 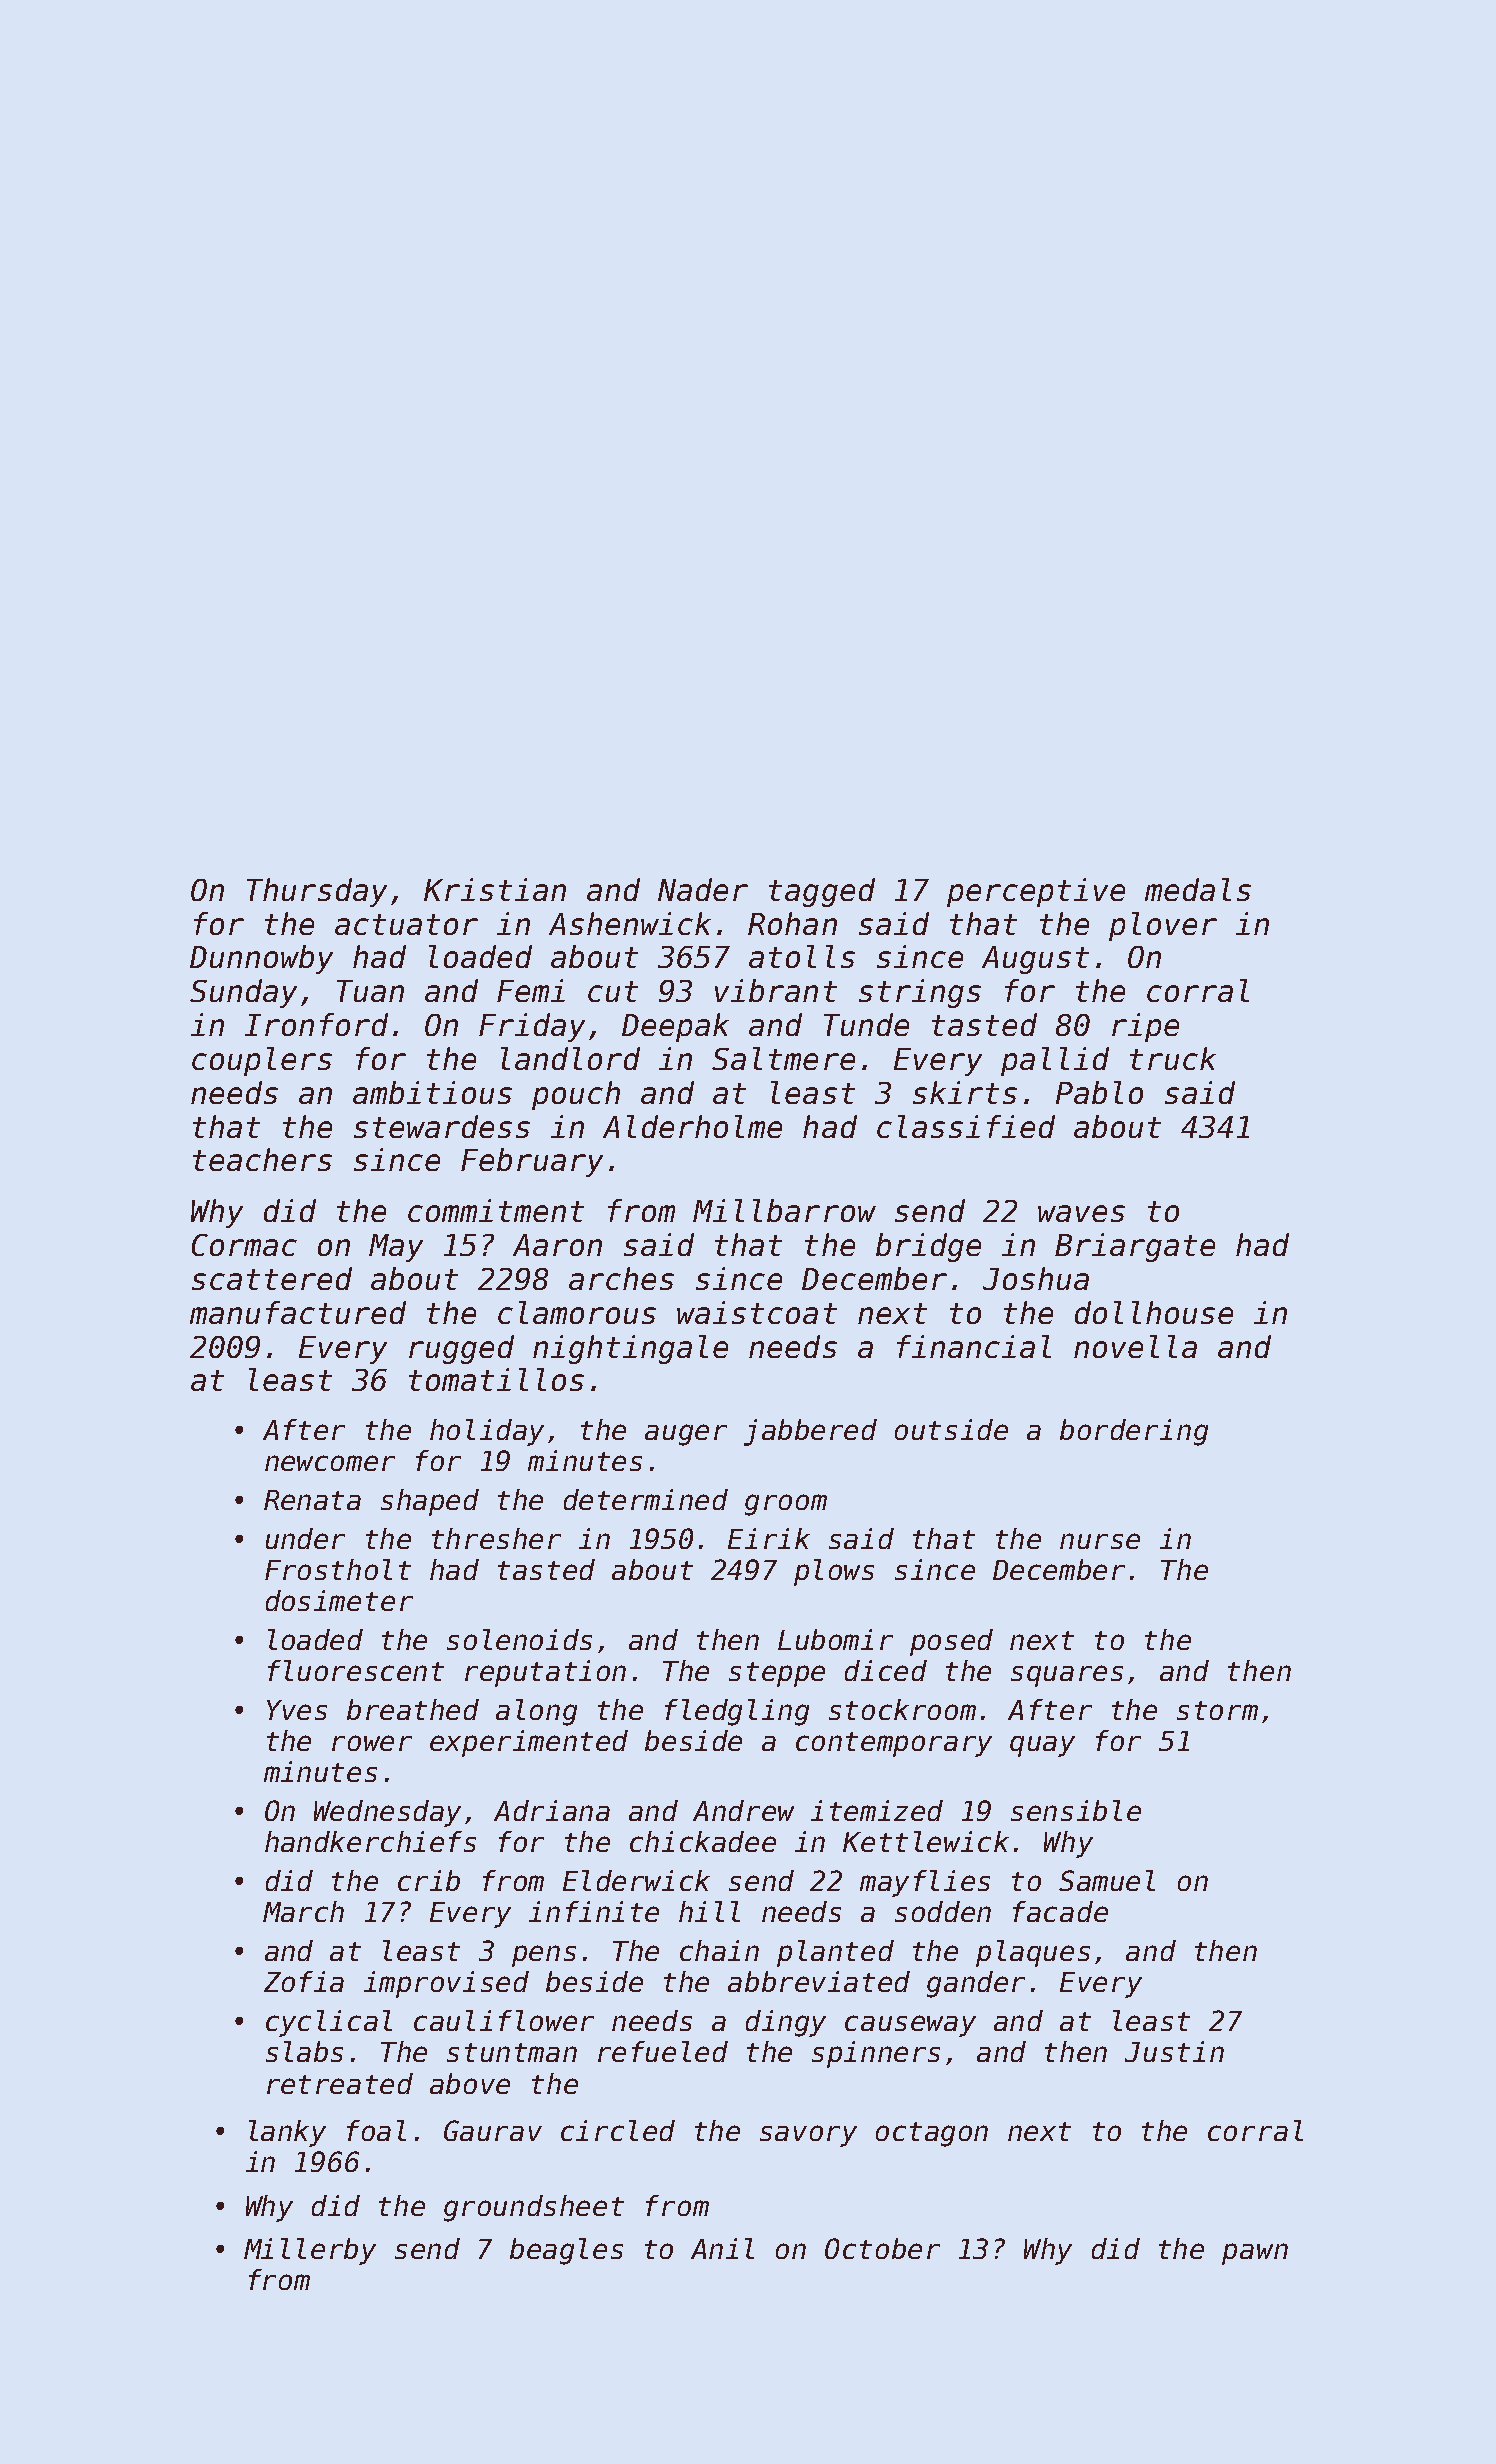 What do you see at coordinates (1198, 889) in the page?
I see `medals` at bounding box center [1198, 889].
